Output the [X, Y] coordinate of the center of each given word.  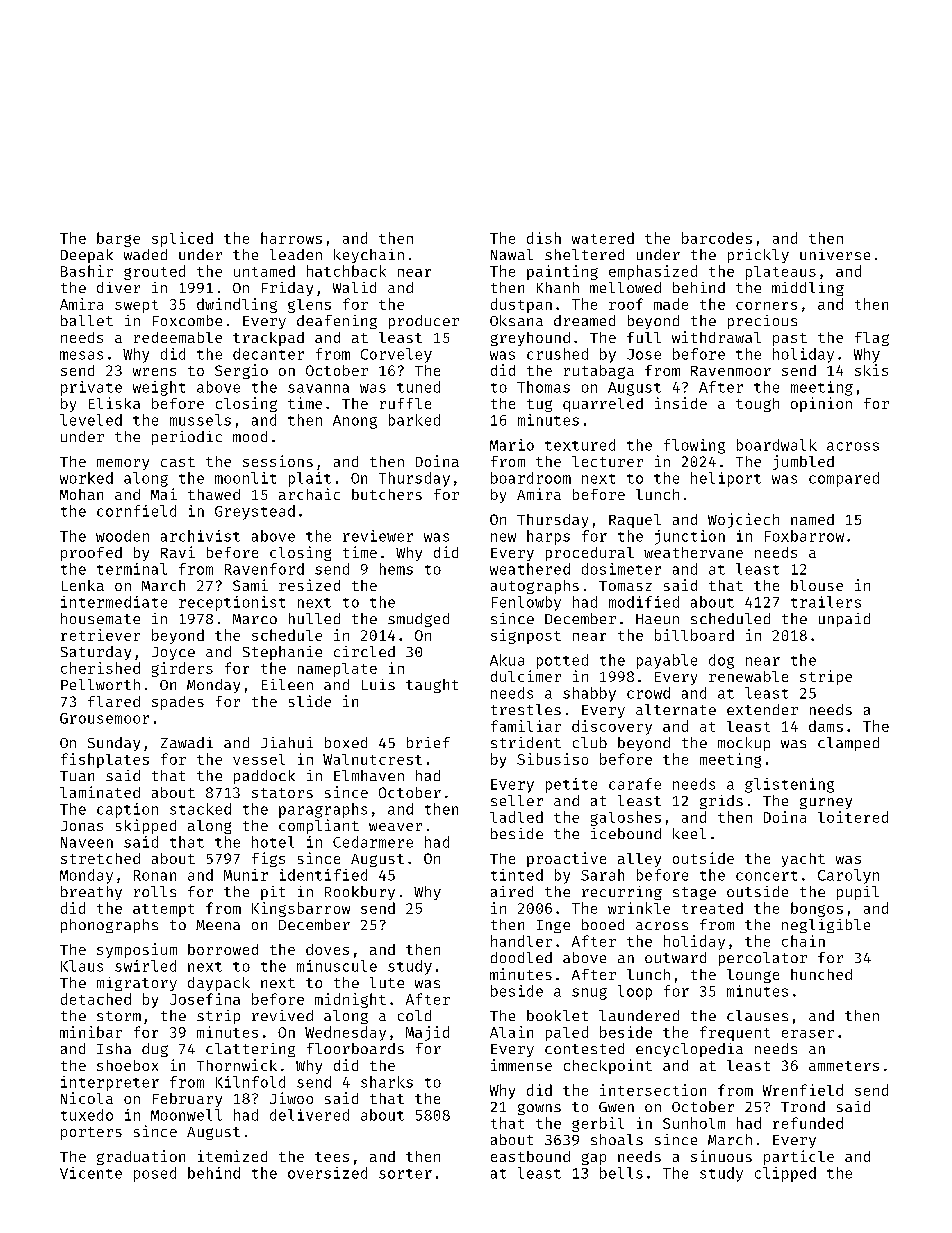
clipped [785, 1174]
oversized [327, 1173]
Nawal [512, 254]
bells [621, 1173]
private [91, 388]
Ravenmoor [731, 371]
